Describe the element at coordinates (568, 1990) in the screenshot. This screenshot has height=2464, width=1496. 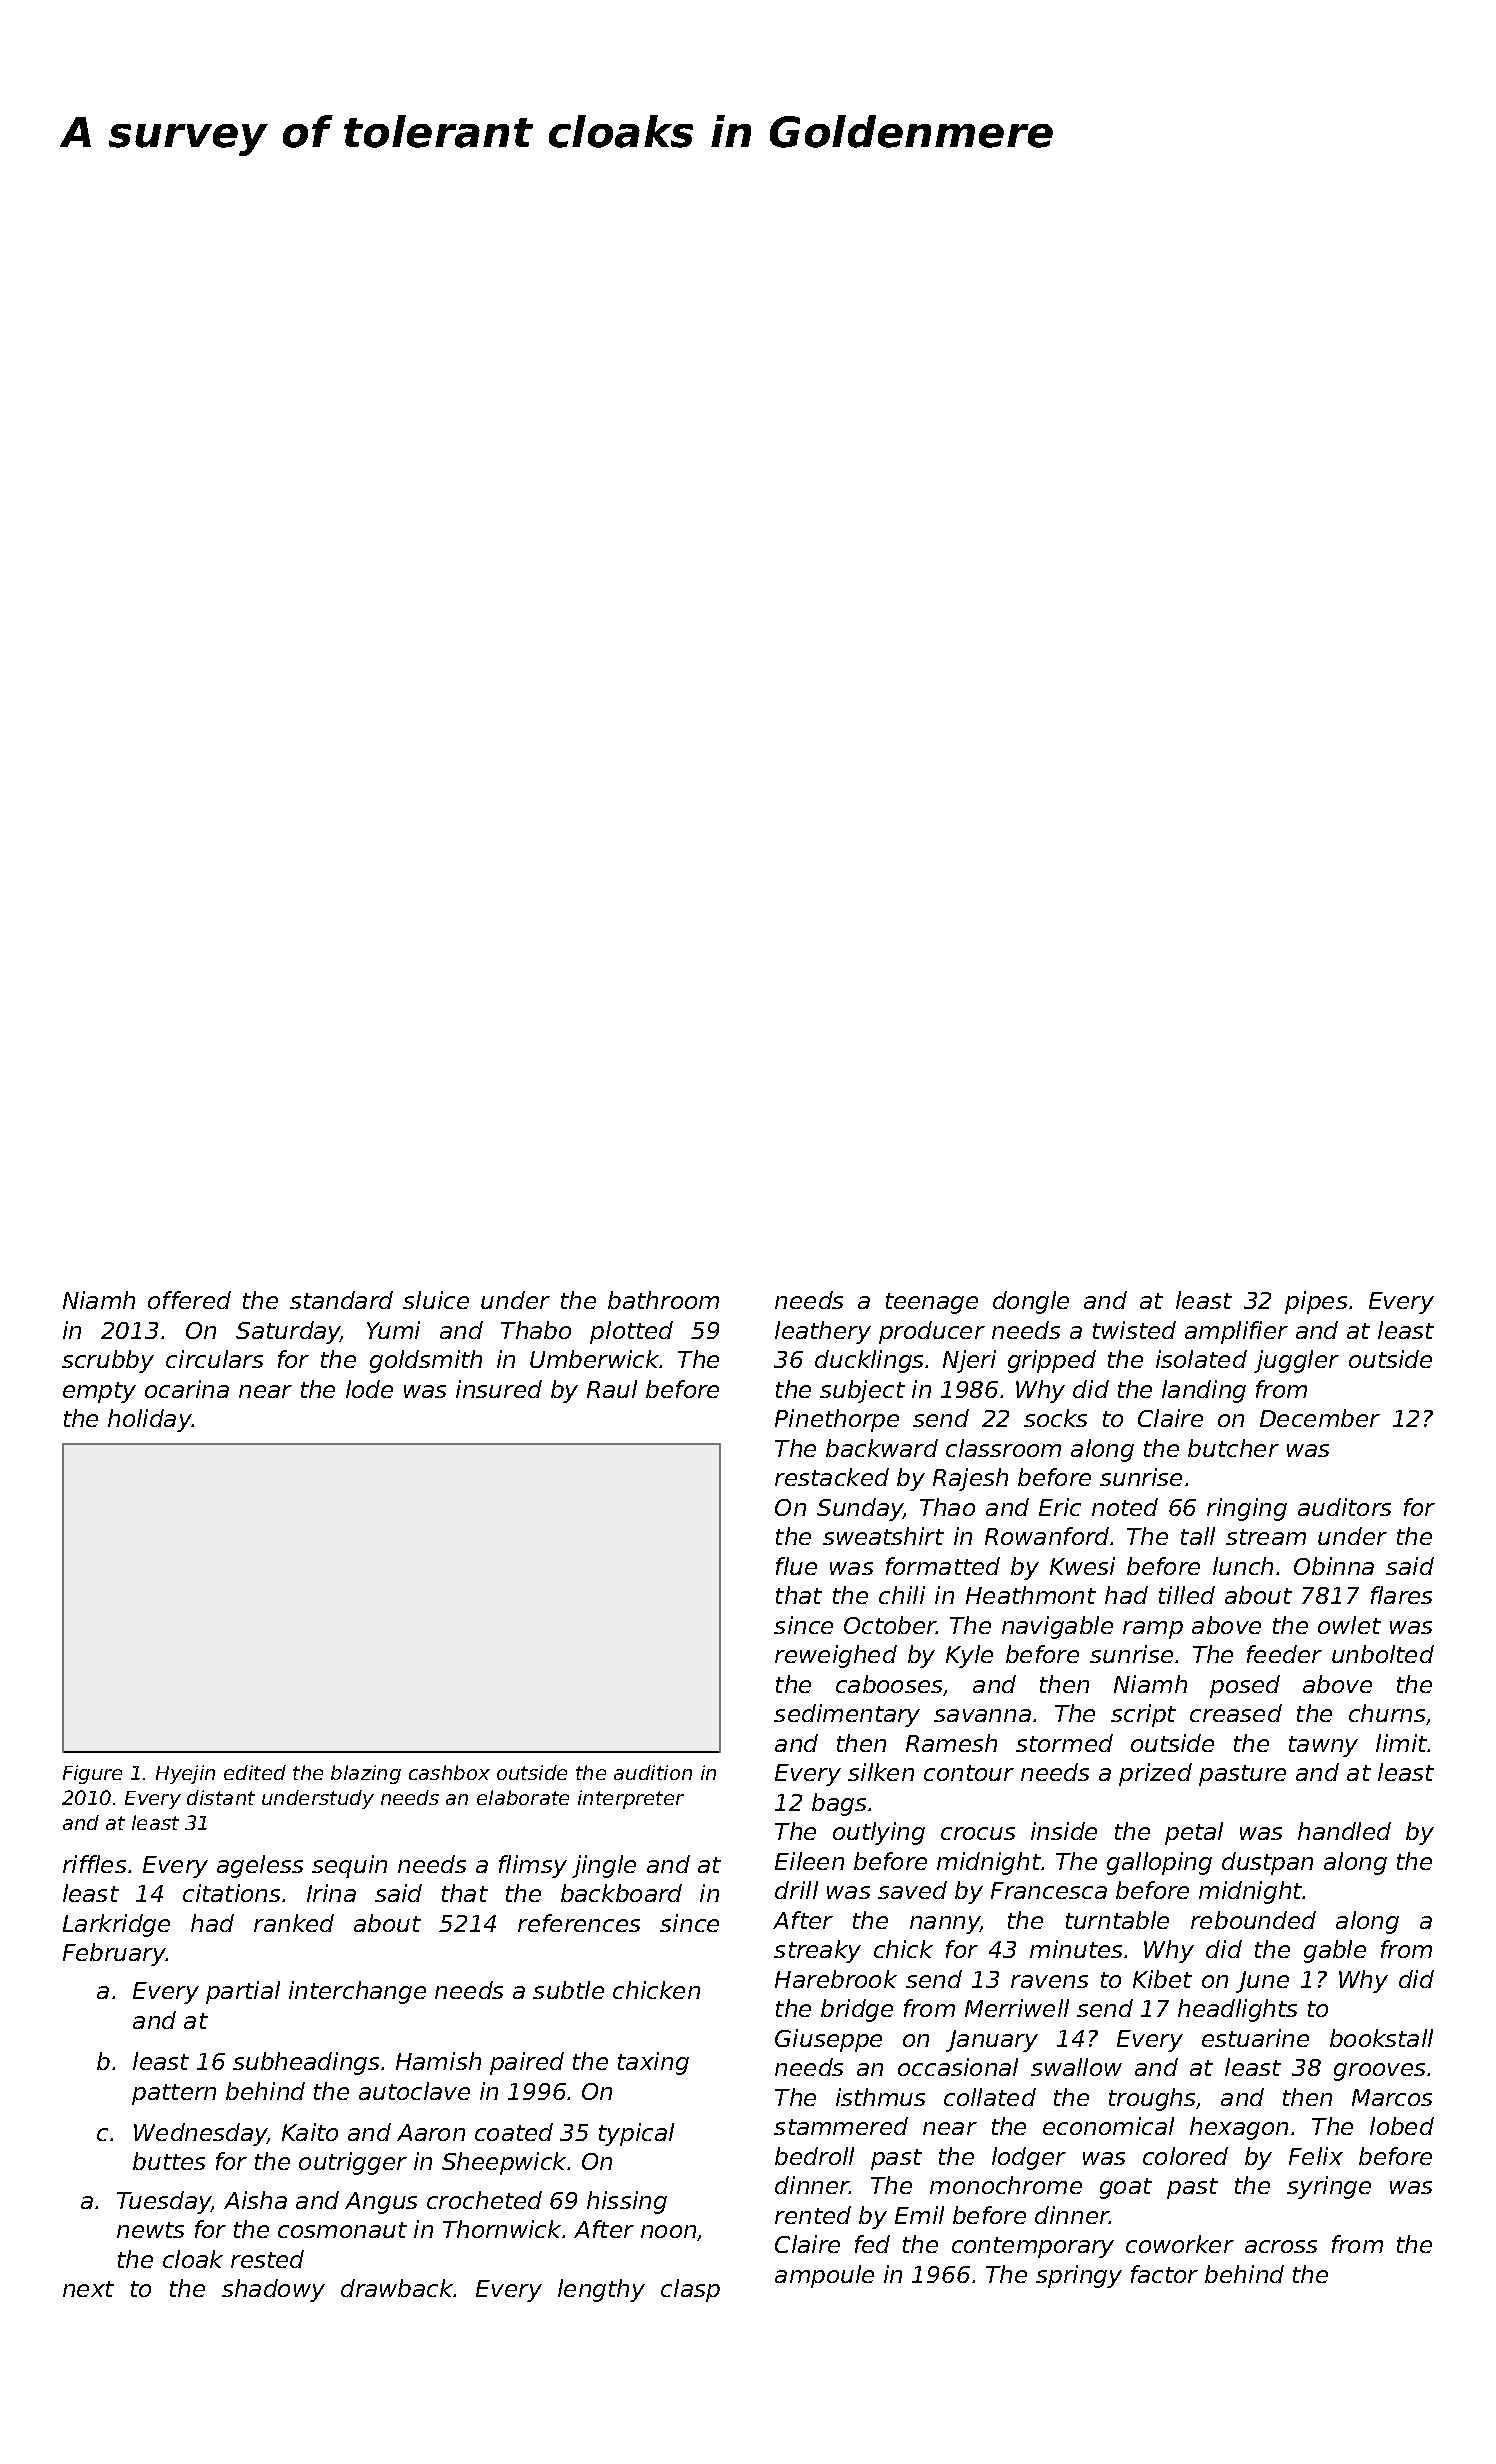
I see `subtle` at that location.
